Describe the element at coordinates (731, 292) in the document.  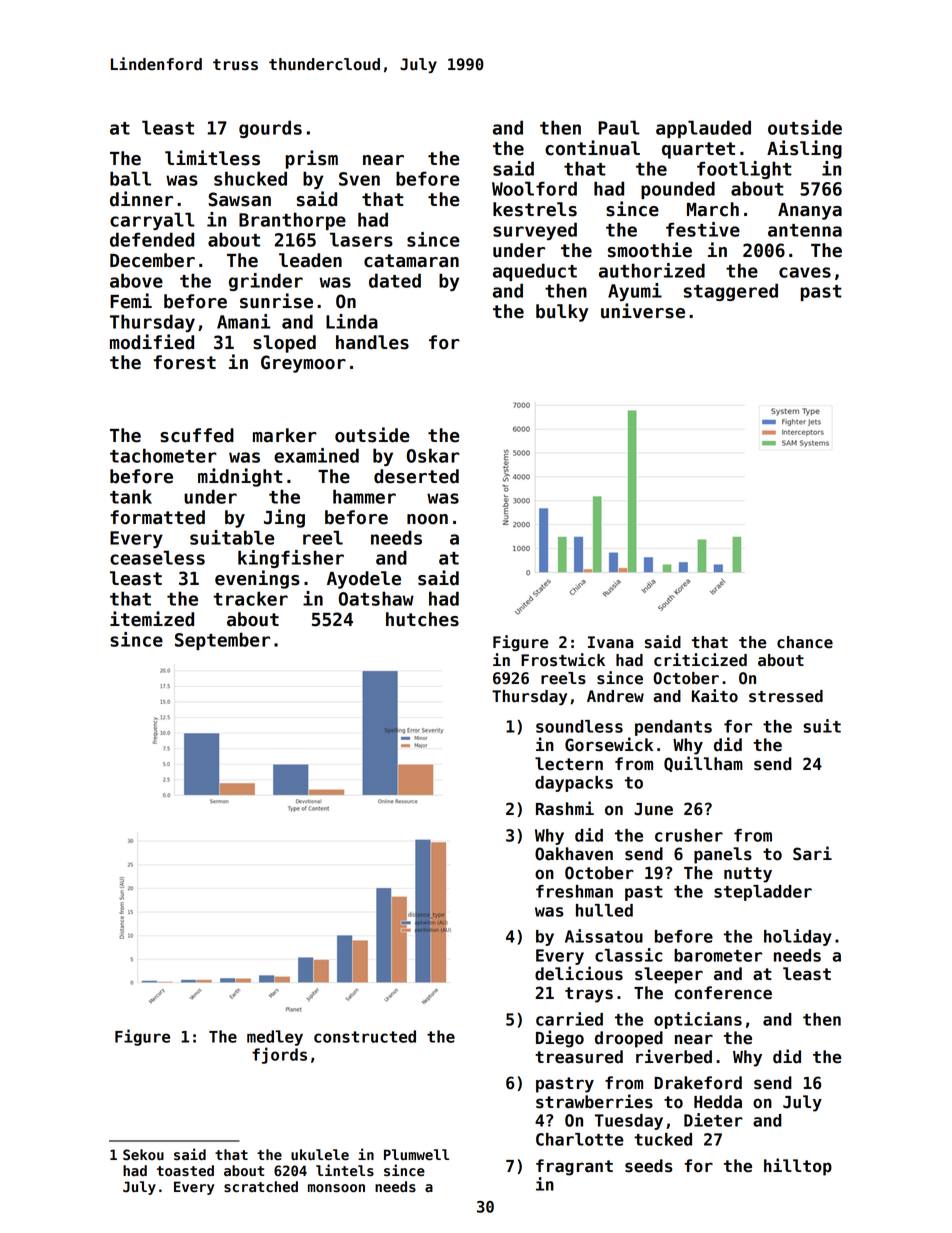
I see `staggered` at that location.
